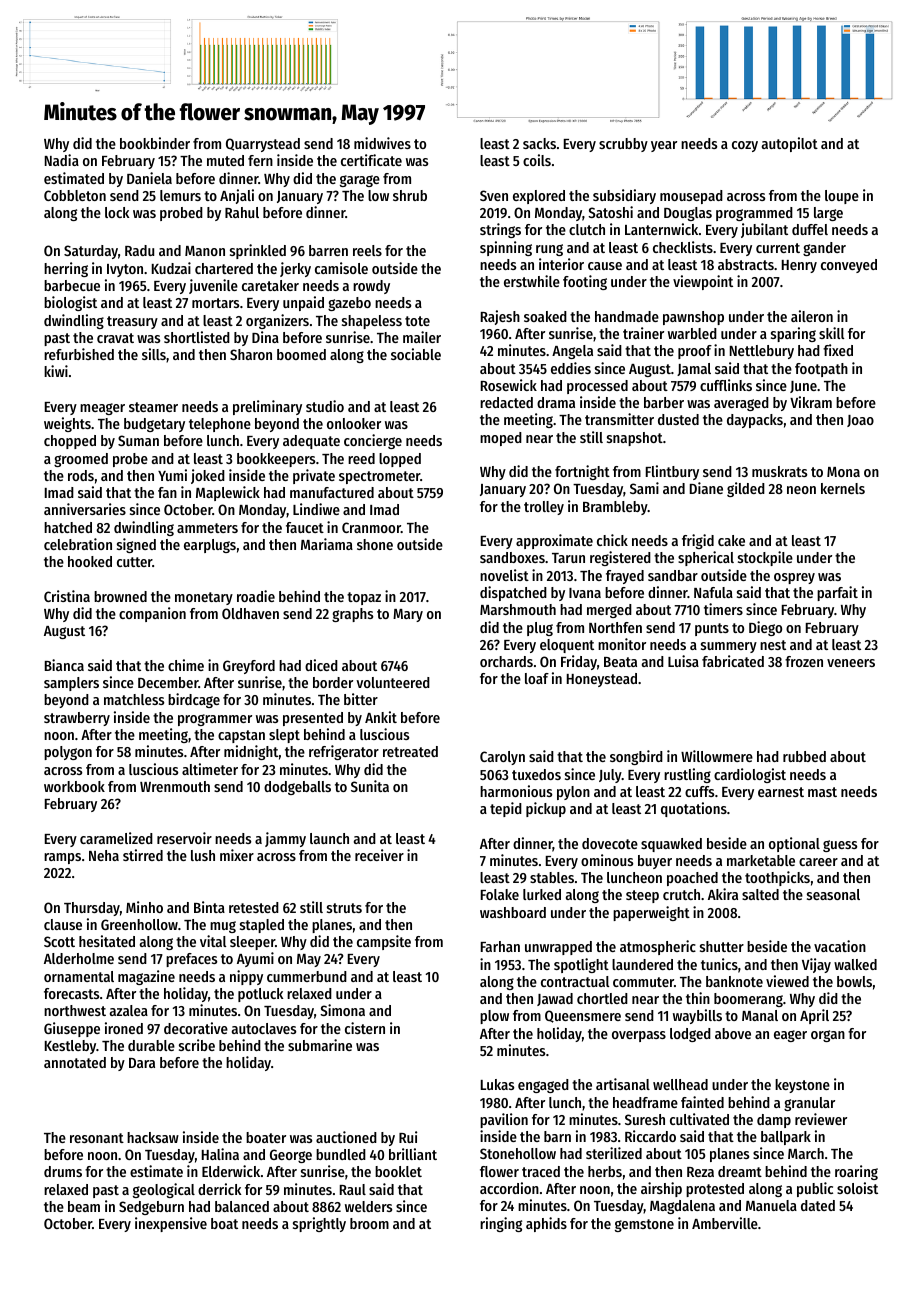 This document has width=924, height=1308. What do you see at coordinates (539, 197) in the document?
I see `explored` at bounding box center [539, 197].
